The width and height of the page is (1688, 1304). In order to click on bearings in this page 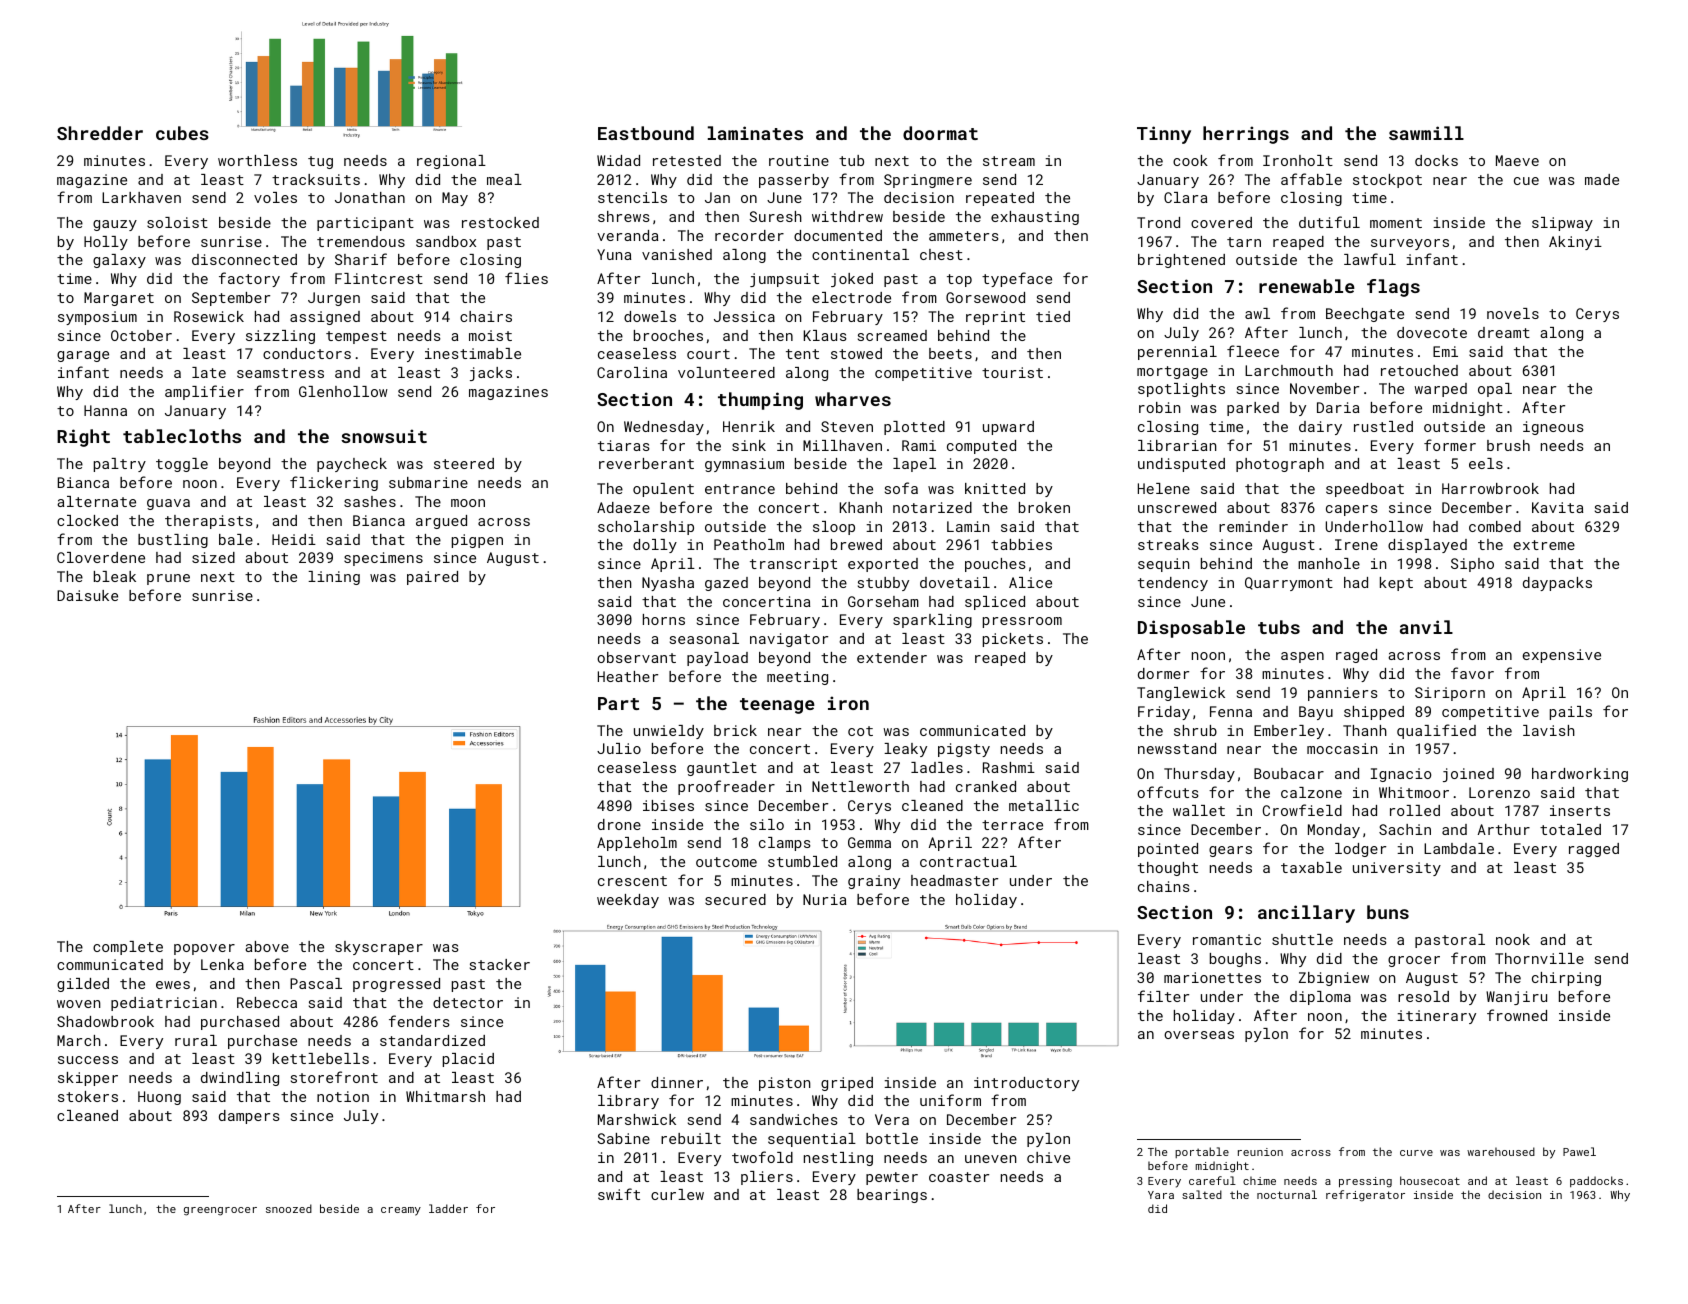, I will do `click(892, 1196)`.
